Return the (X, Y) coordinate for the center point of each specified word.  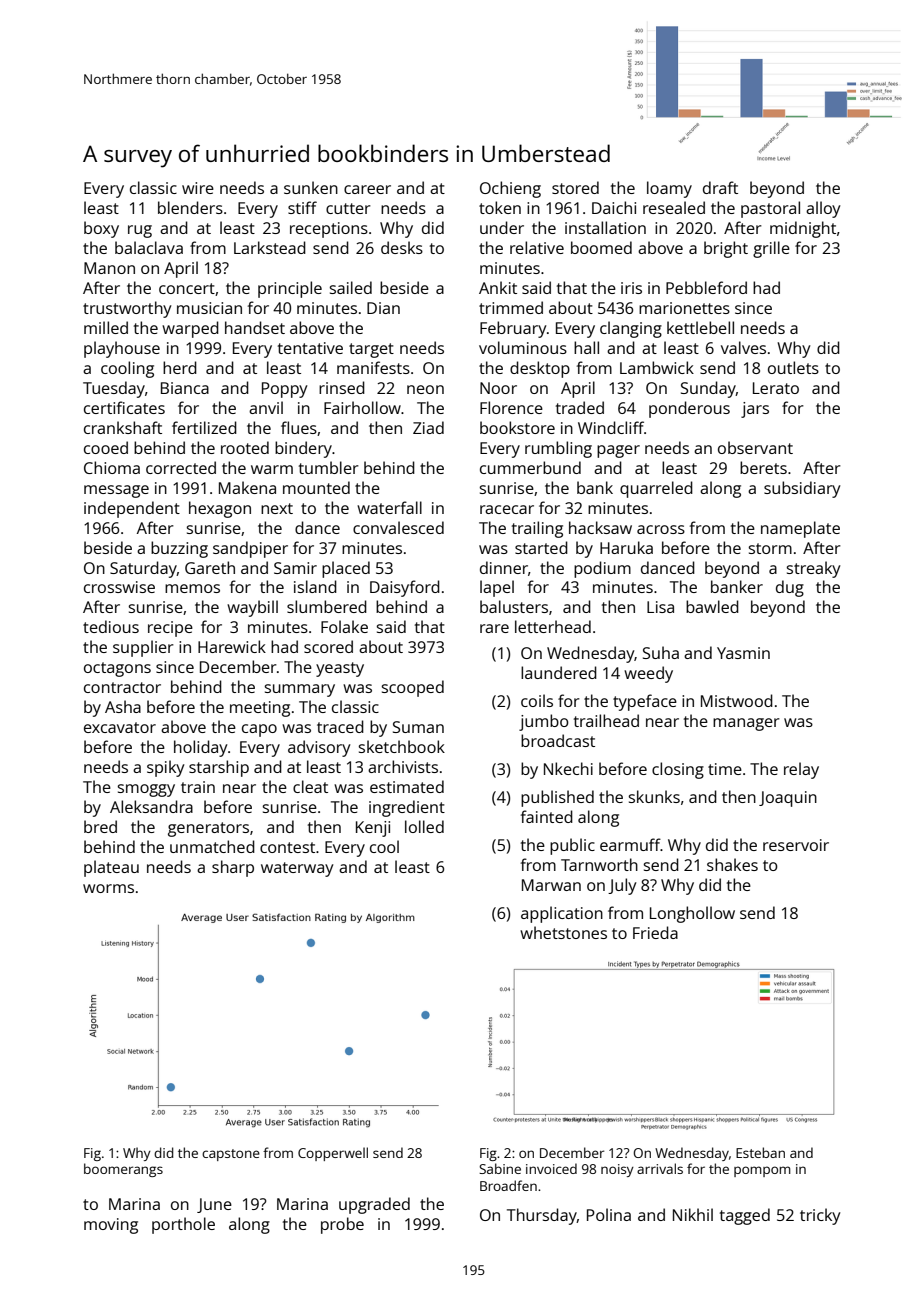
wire (198, 188)
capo (259, 730)
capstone (231, 1155)
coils (537, 700)
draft (720, 187)
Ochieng (510, 189)
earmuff (630, 844)
